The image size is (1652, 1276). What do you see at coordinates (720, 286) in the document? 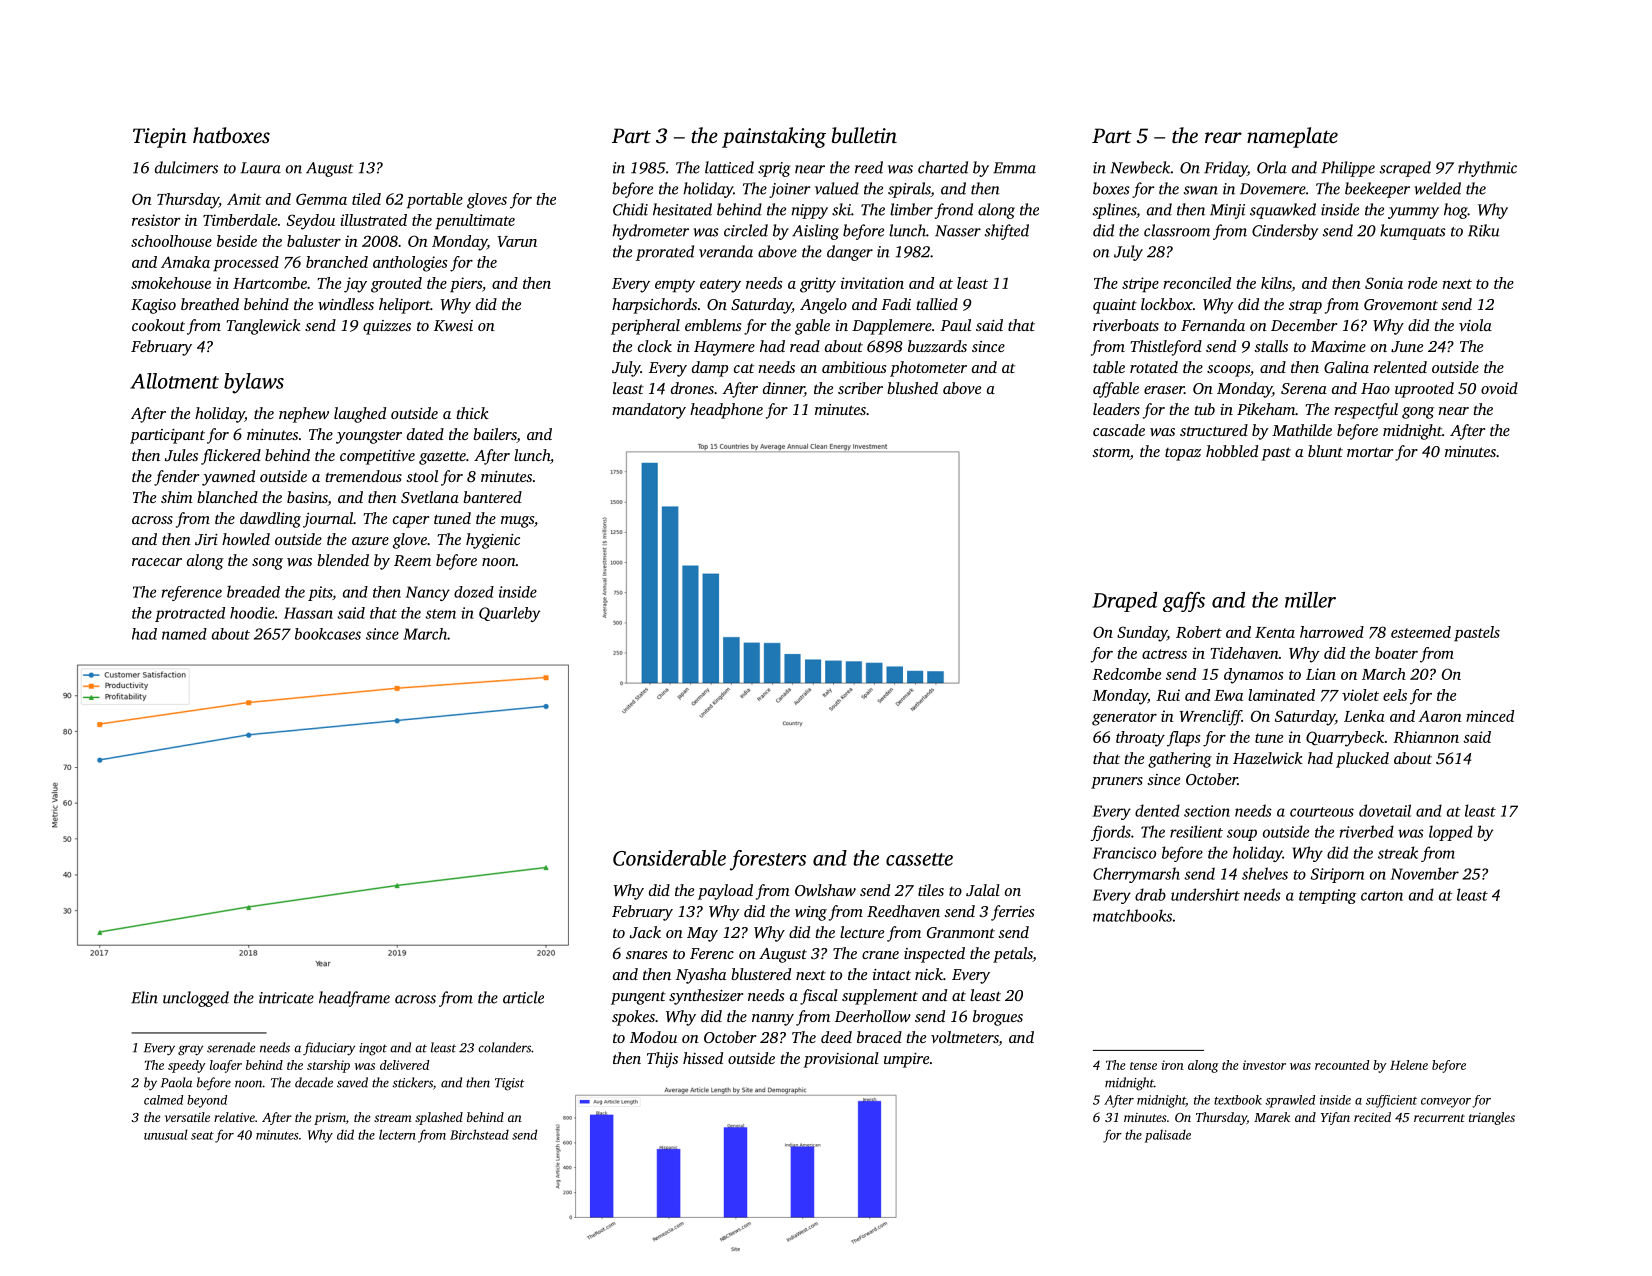
I see `eatery` at bounding box center [720, 286].
